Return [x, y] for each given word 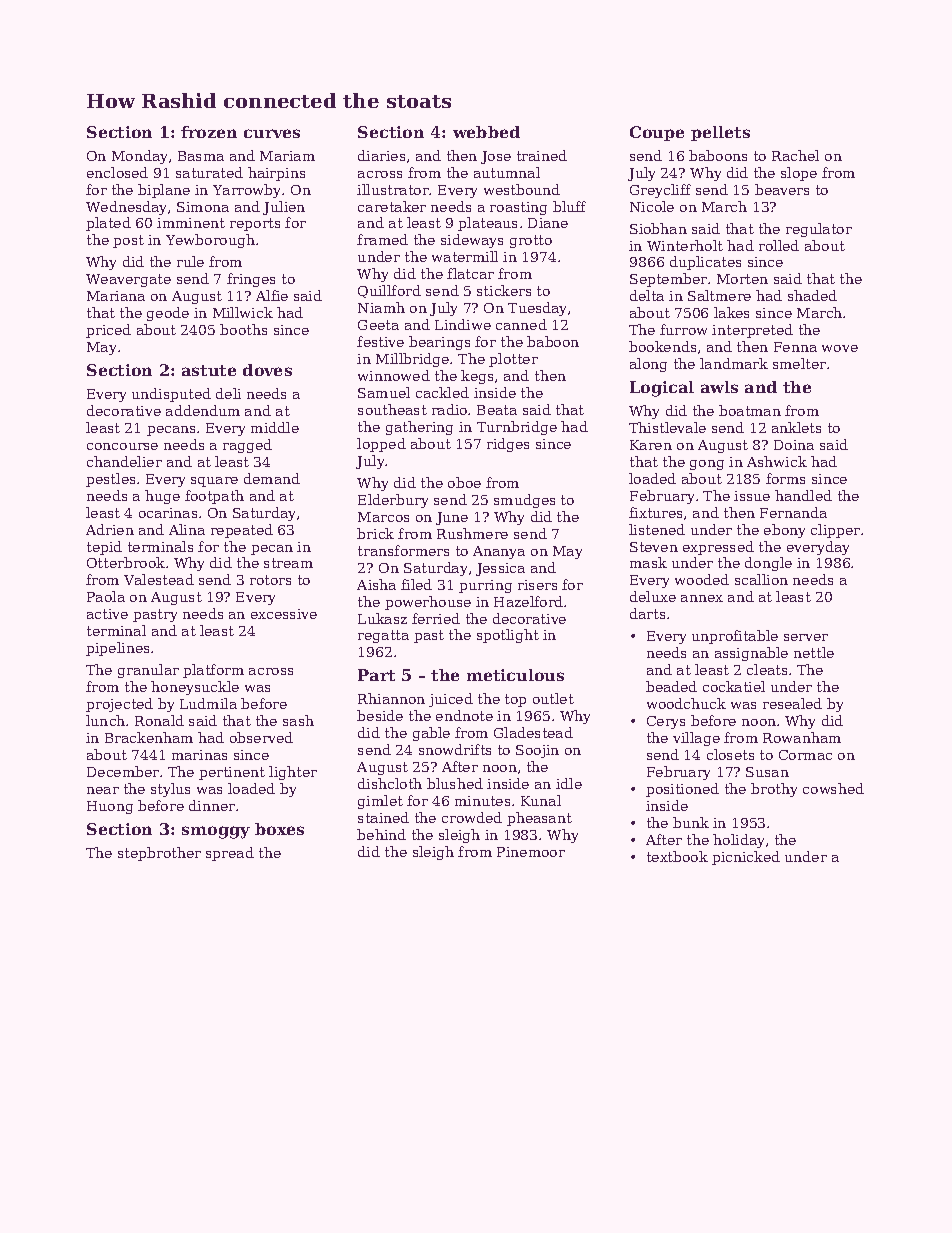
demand [272, 478]
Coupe [657, 133]
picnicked [746, 858]
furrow [683, 329]
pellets [720, 133]
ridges [508, 445]
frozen [209, 132]
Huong [110, 807]
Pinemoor [531, 852]
